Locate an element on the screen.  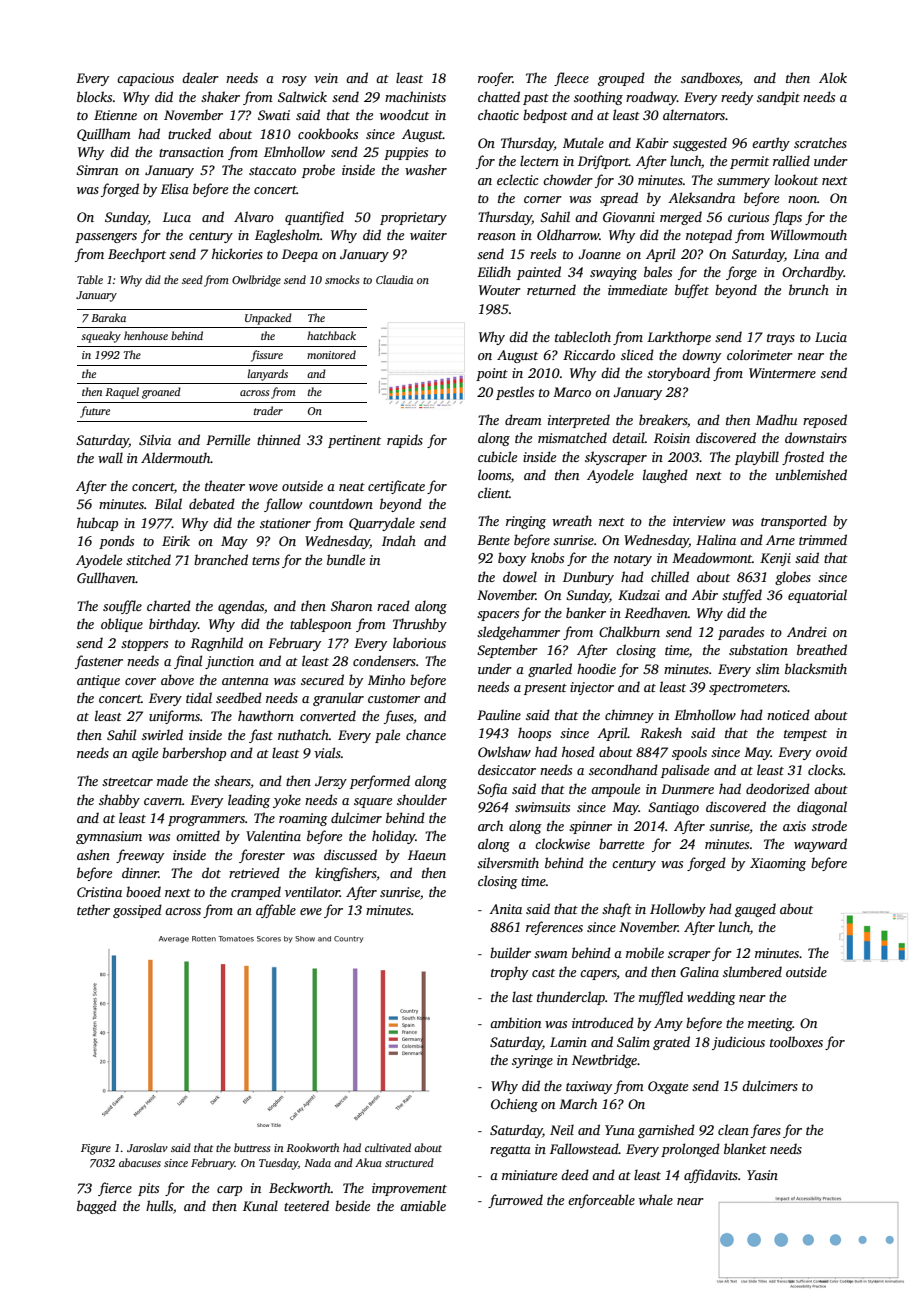
equatorial is located at coordinates (817, 596).
